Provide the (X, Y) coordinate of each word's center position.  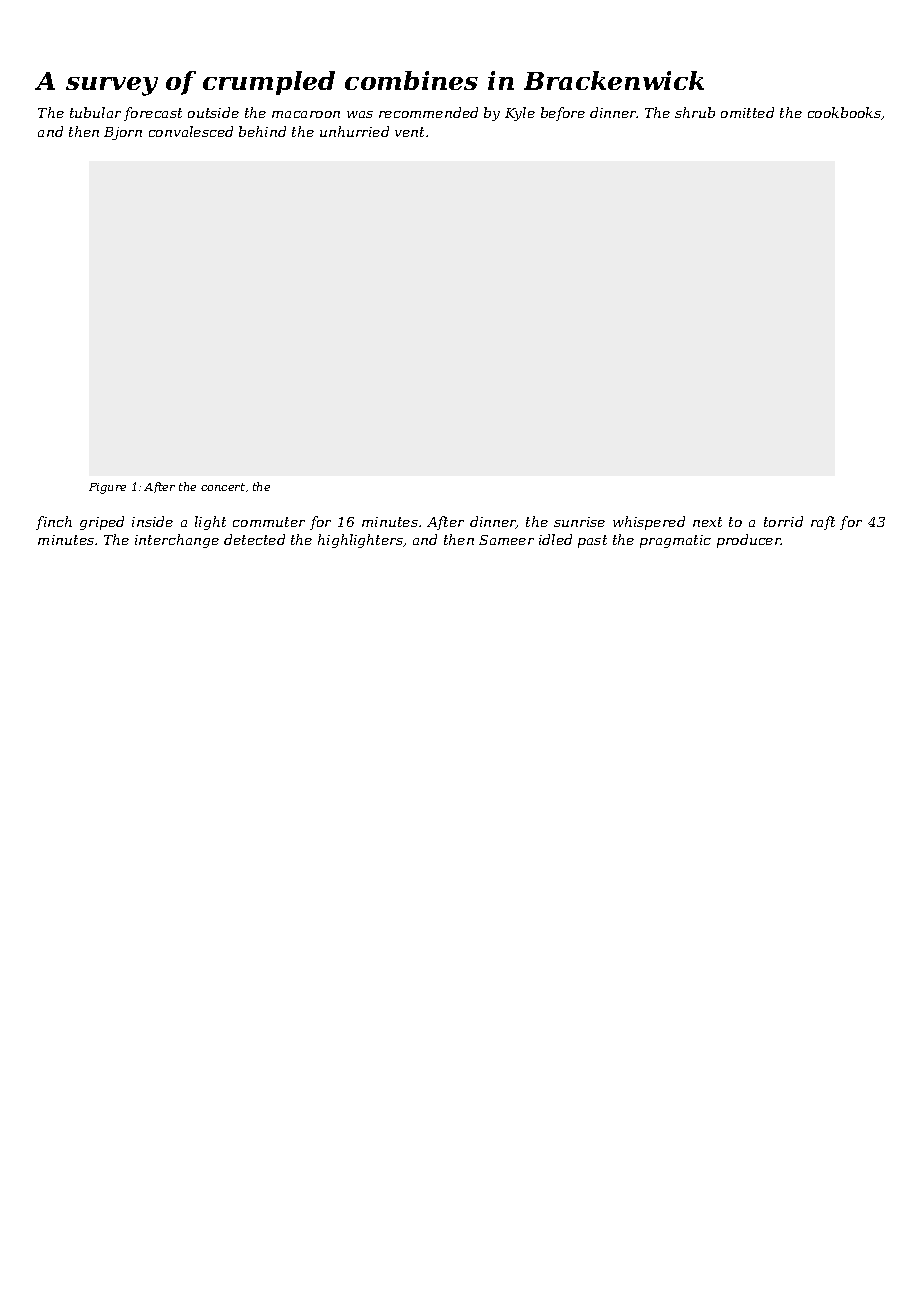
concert (223, 487)
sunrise (579, 522)
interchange (177, 541)
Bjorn (123, 133)
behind (262, 131)
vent (409, 132)
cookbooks (845, 113)
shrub (695, 112)
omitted (747, 112)
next (707, 522)
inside (152, 521)
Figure (107, 488)
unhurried (354, 131)
